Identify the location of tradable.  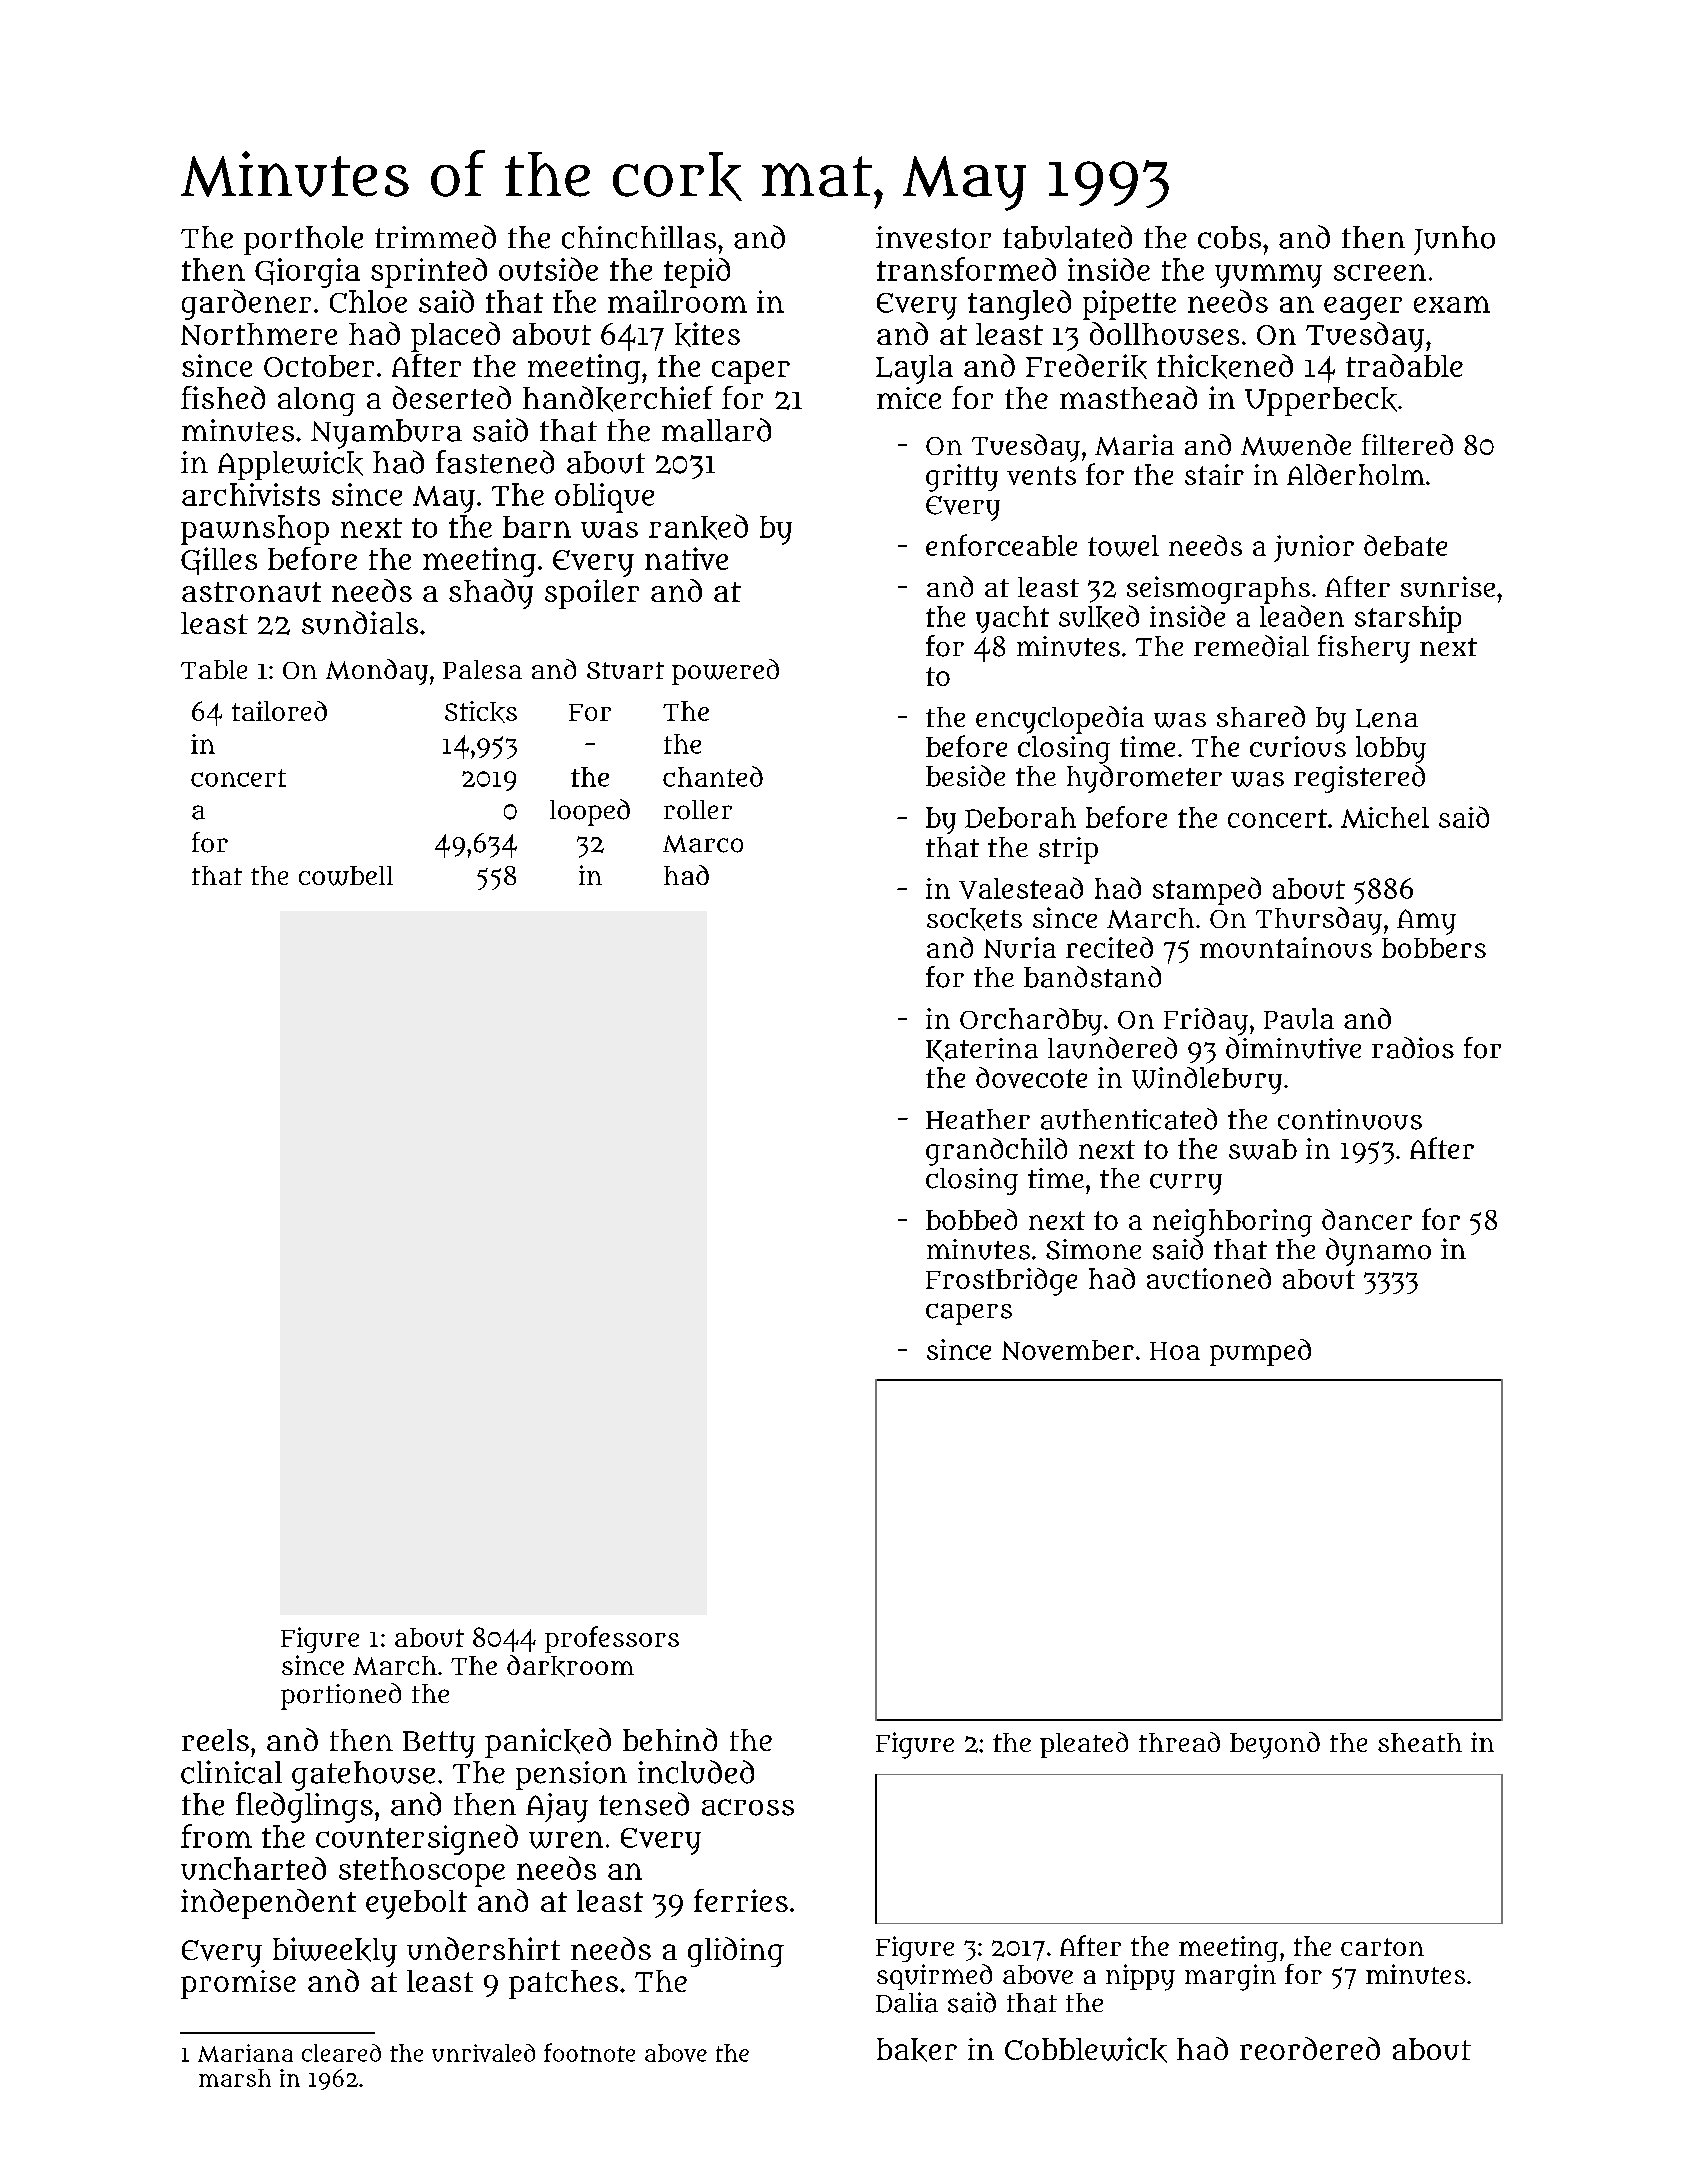
(1404, 365).
